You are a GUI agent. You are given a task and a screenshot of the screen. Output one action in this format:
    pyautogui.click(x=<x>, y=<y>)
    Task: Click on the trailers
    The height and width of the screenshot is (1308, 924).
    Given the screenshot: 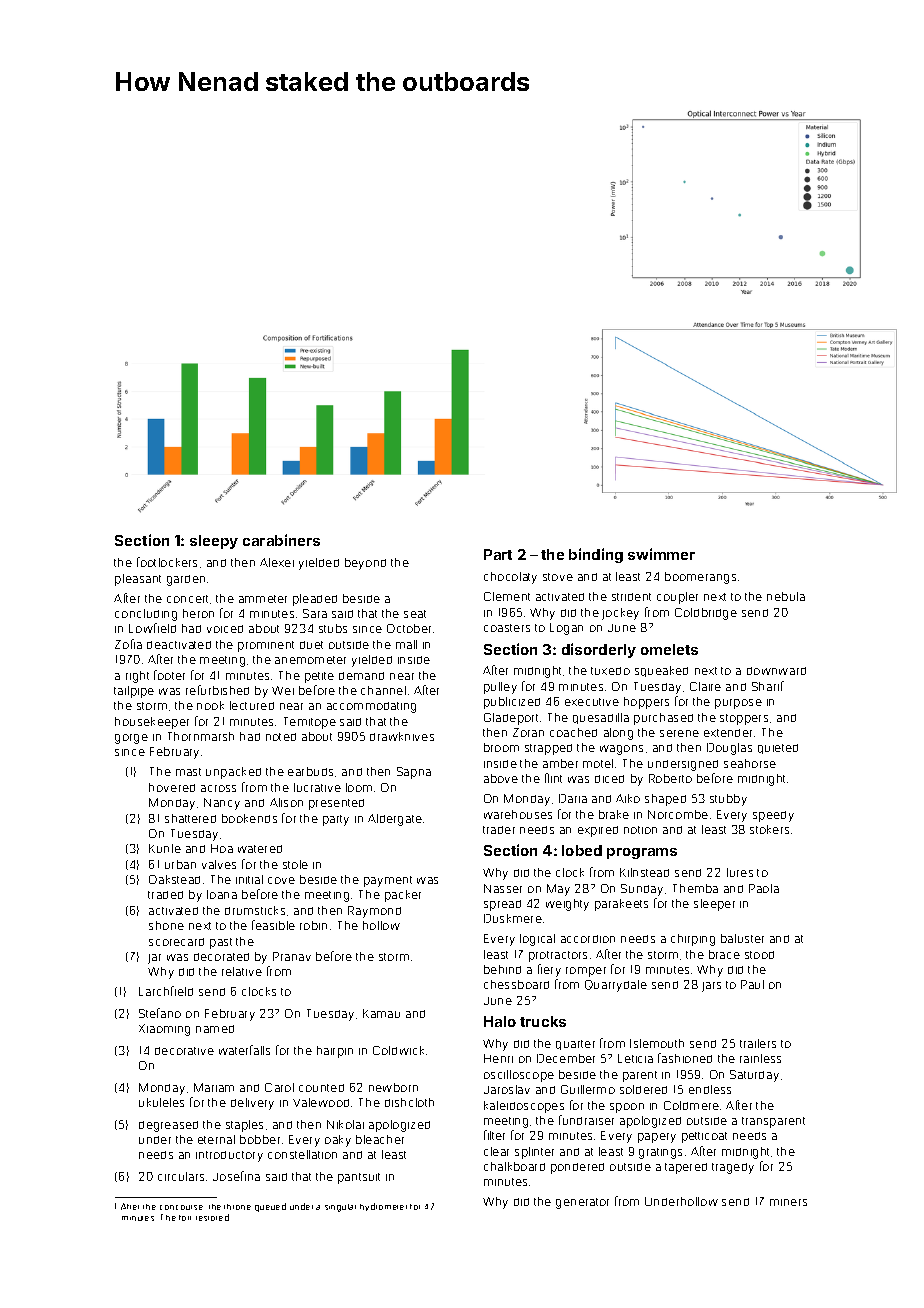 What is the action you would take?
    pyautogui.click(x=758, y=1043)
